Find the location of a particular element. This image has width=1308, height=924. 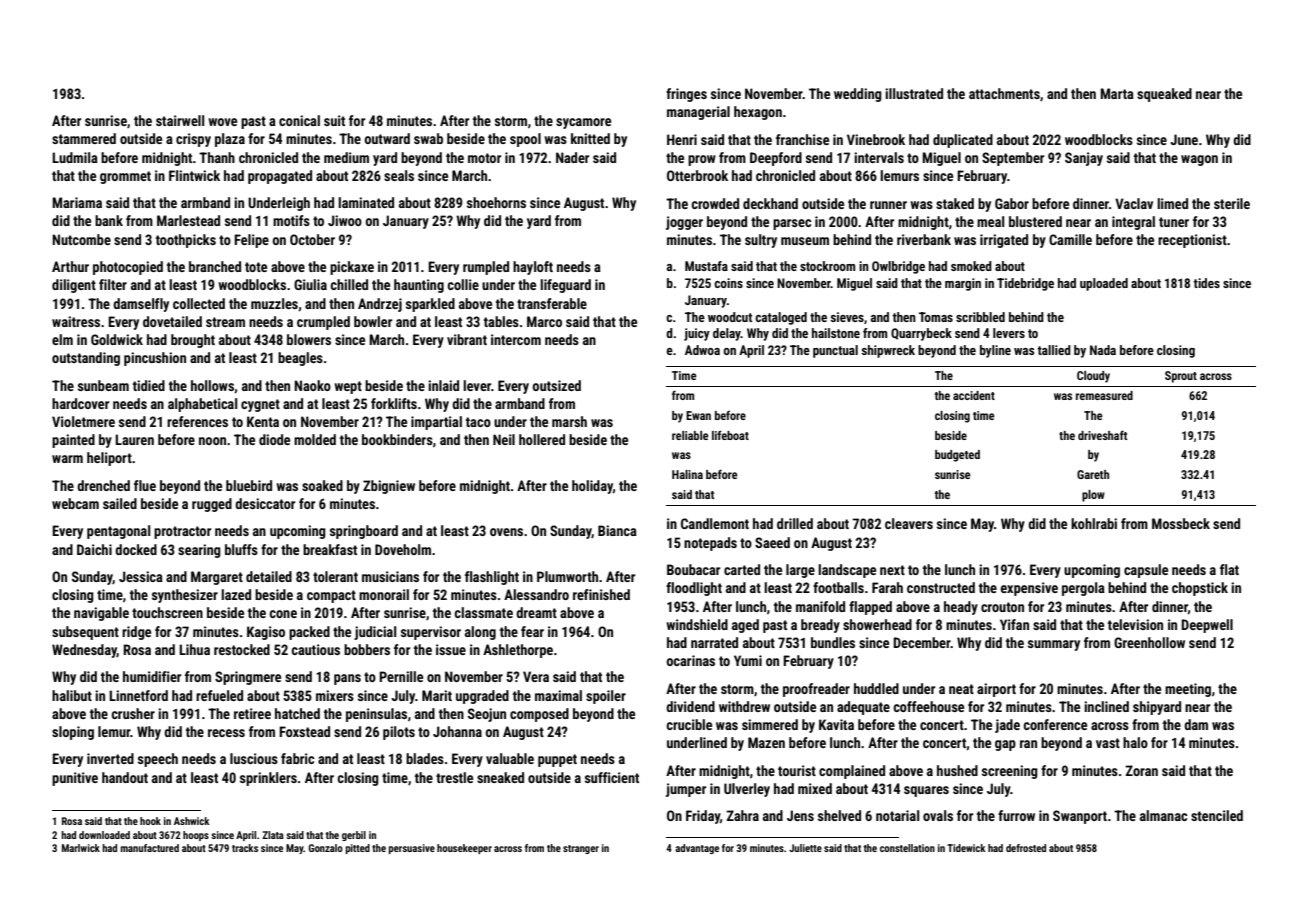

navigable is located at coordinates (101, 614).
